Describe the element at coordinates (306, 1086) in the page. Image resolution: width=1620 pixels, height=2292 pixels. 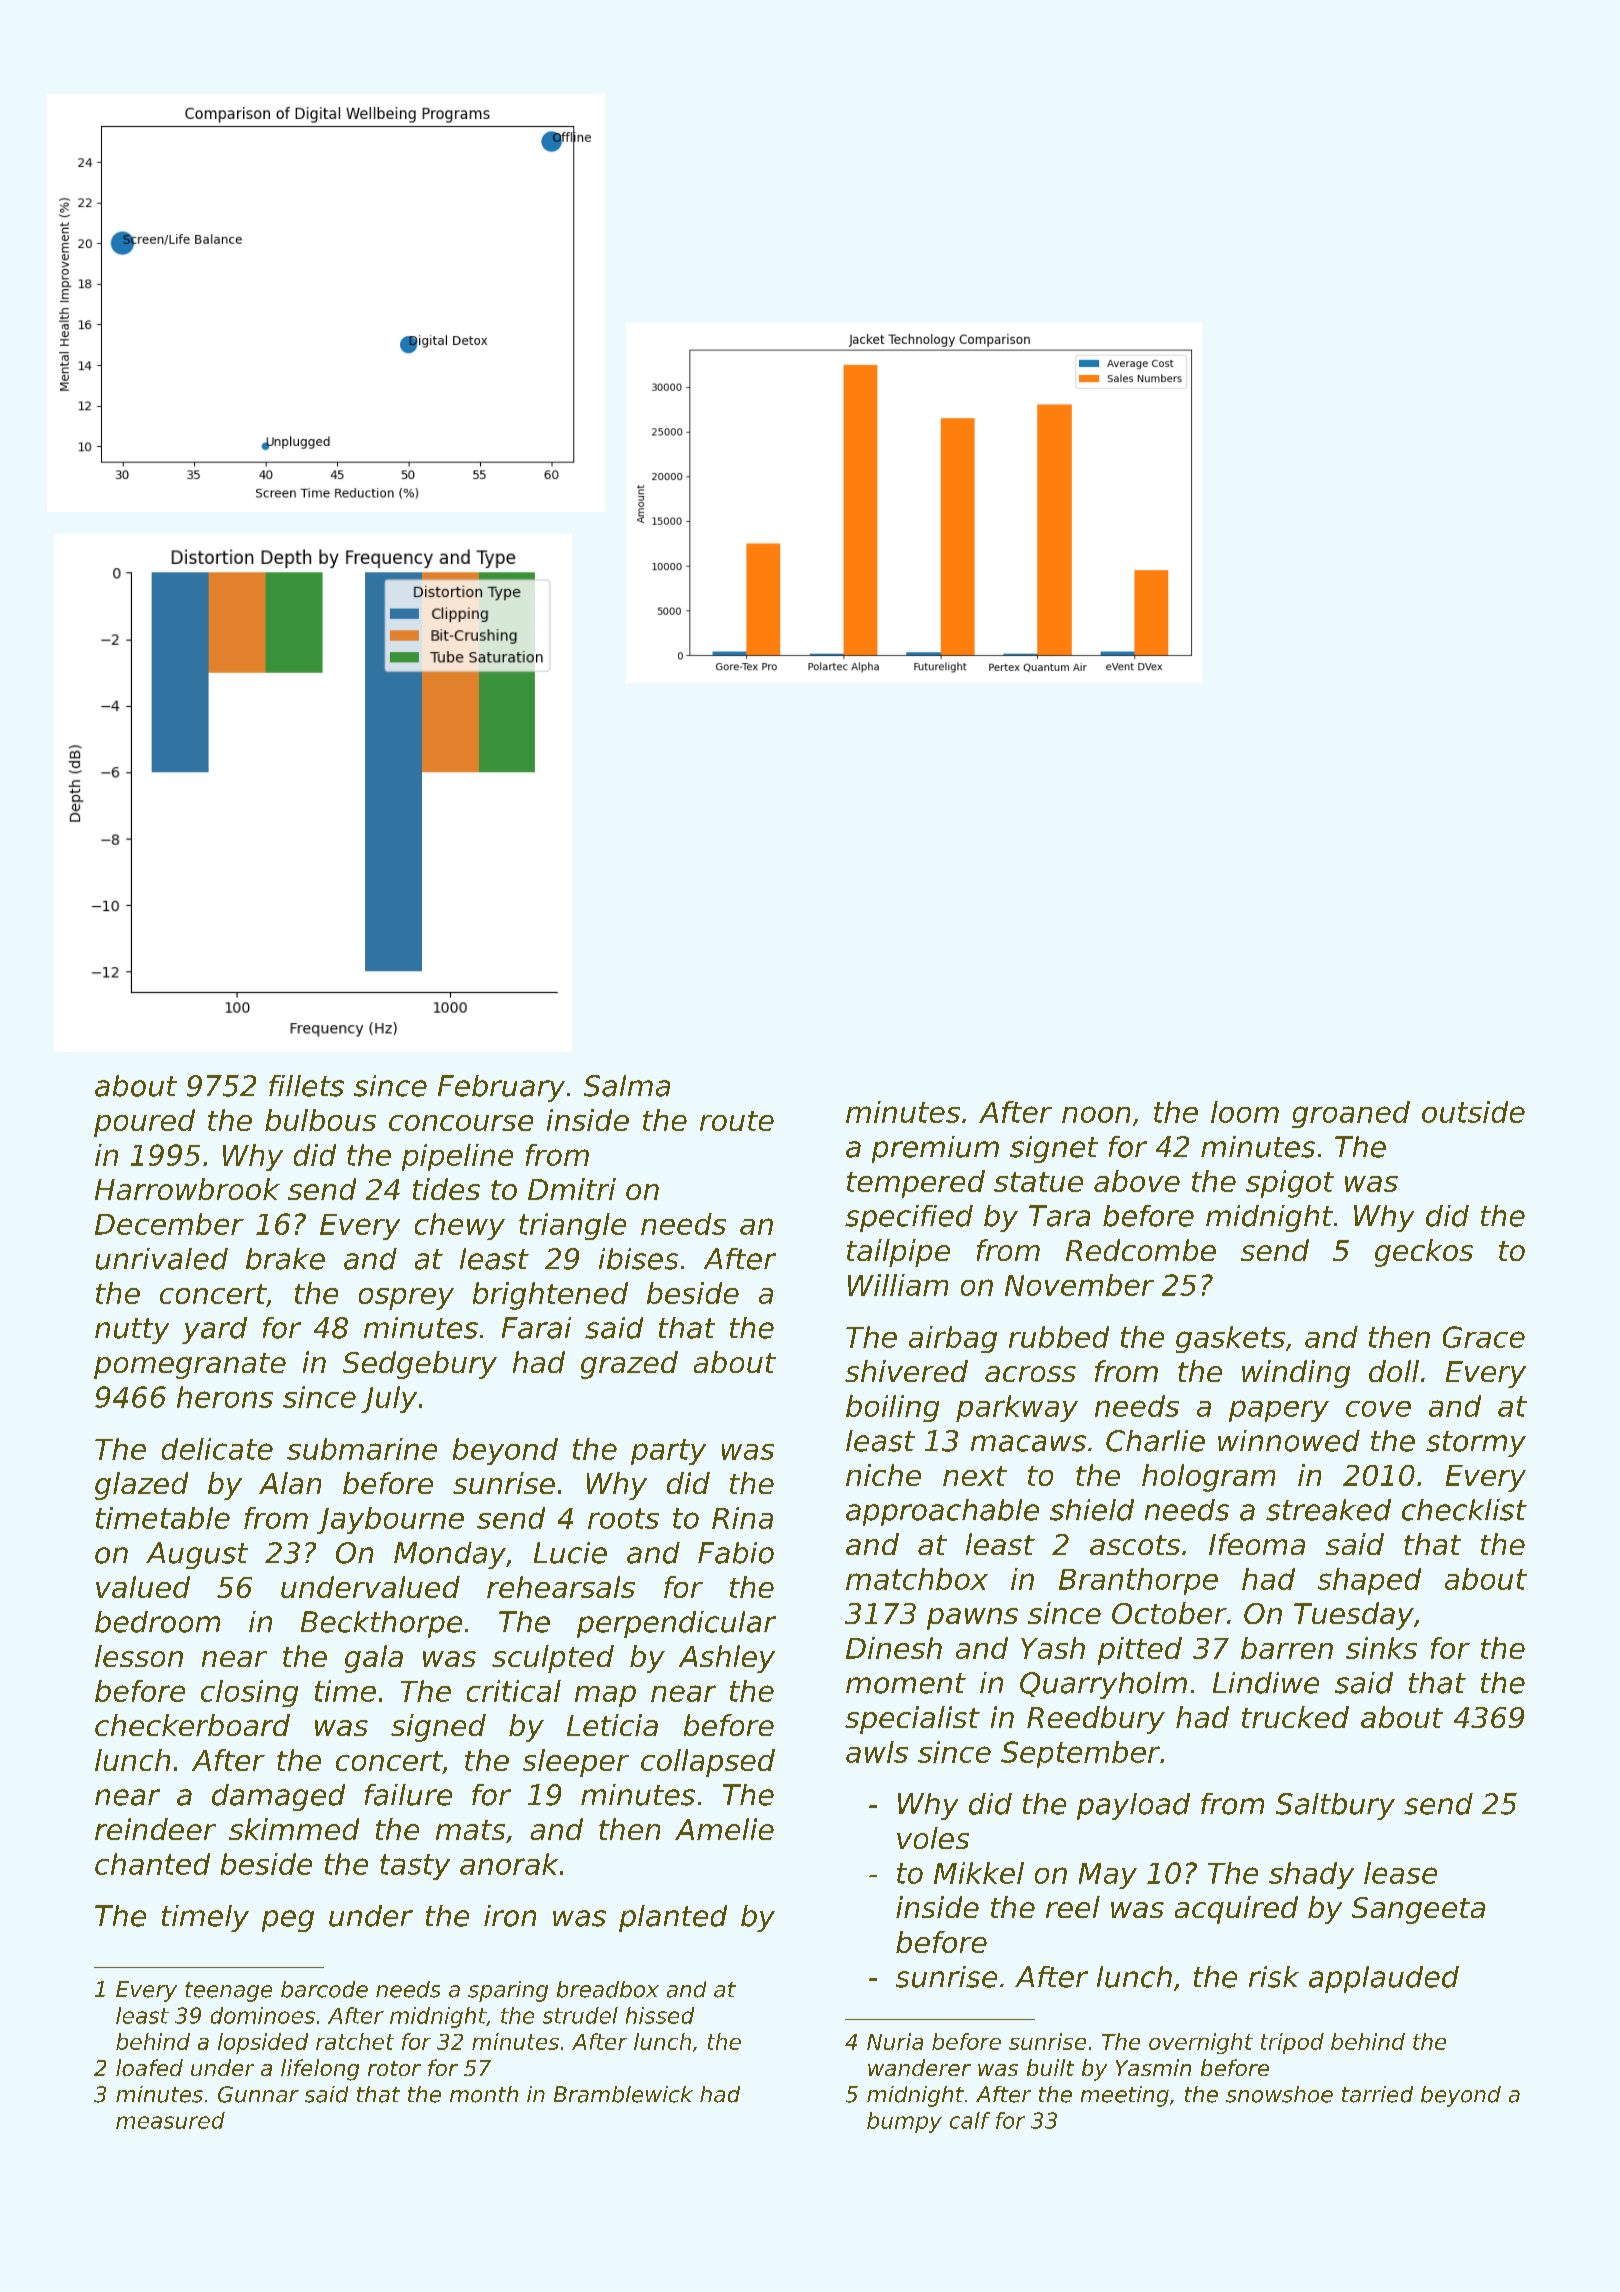
I see `fillets` at that location.
